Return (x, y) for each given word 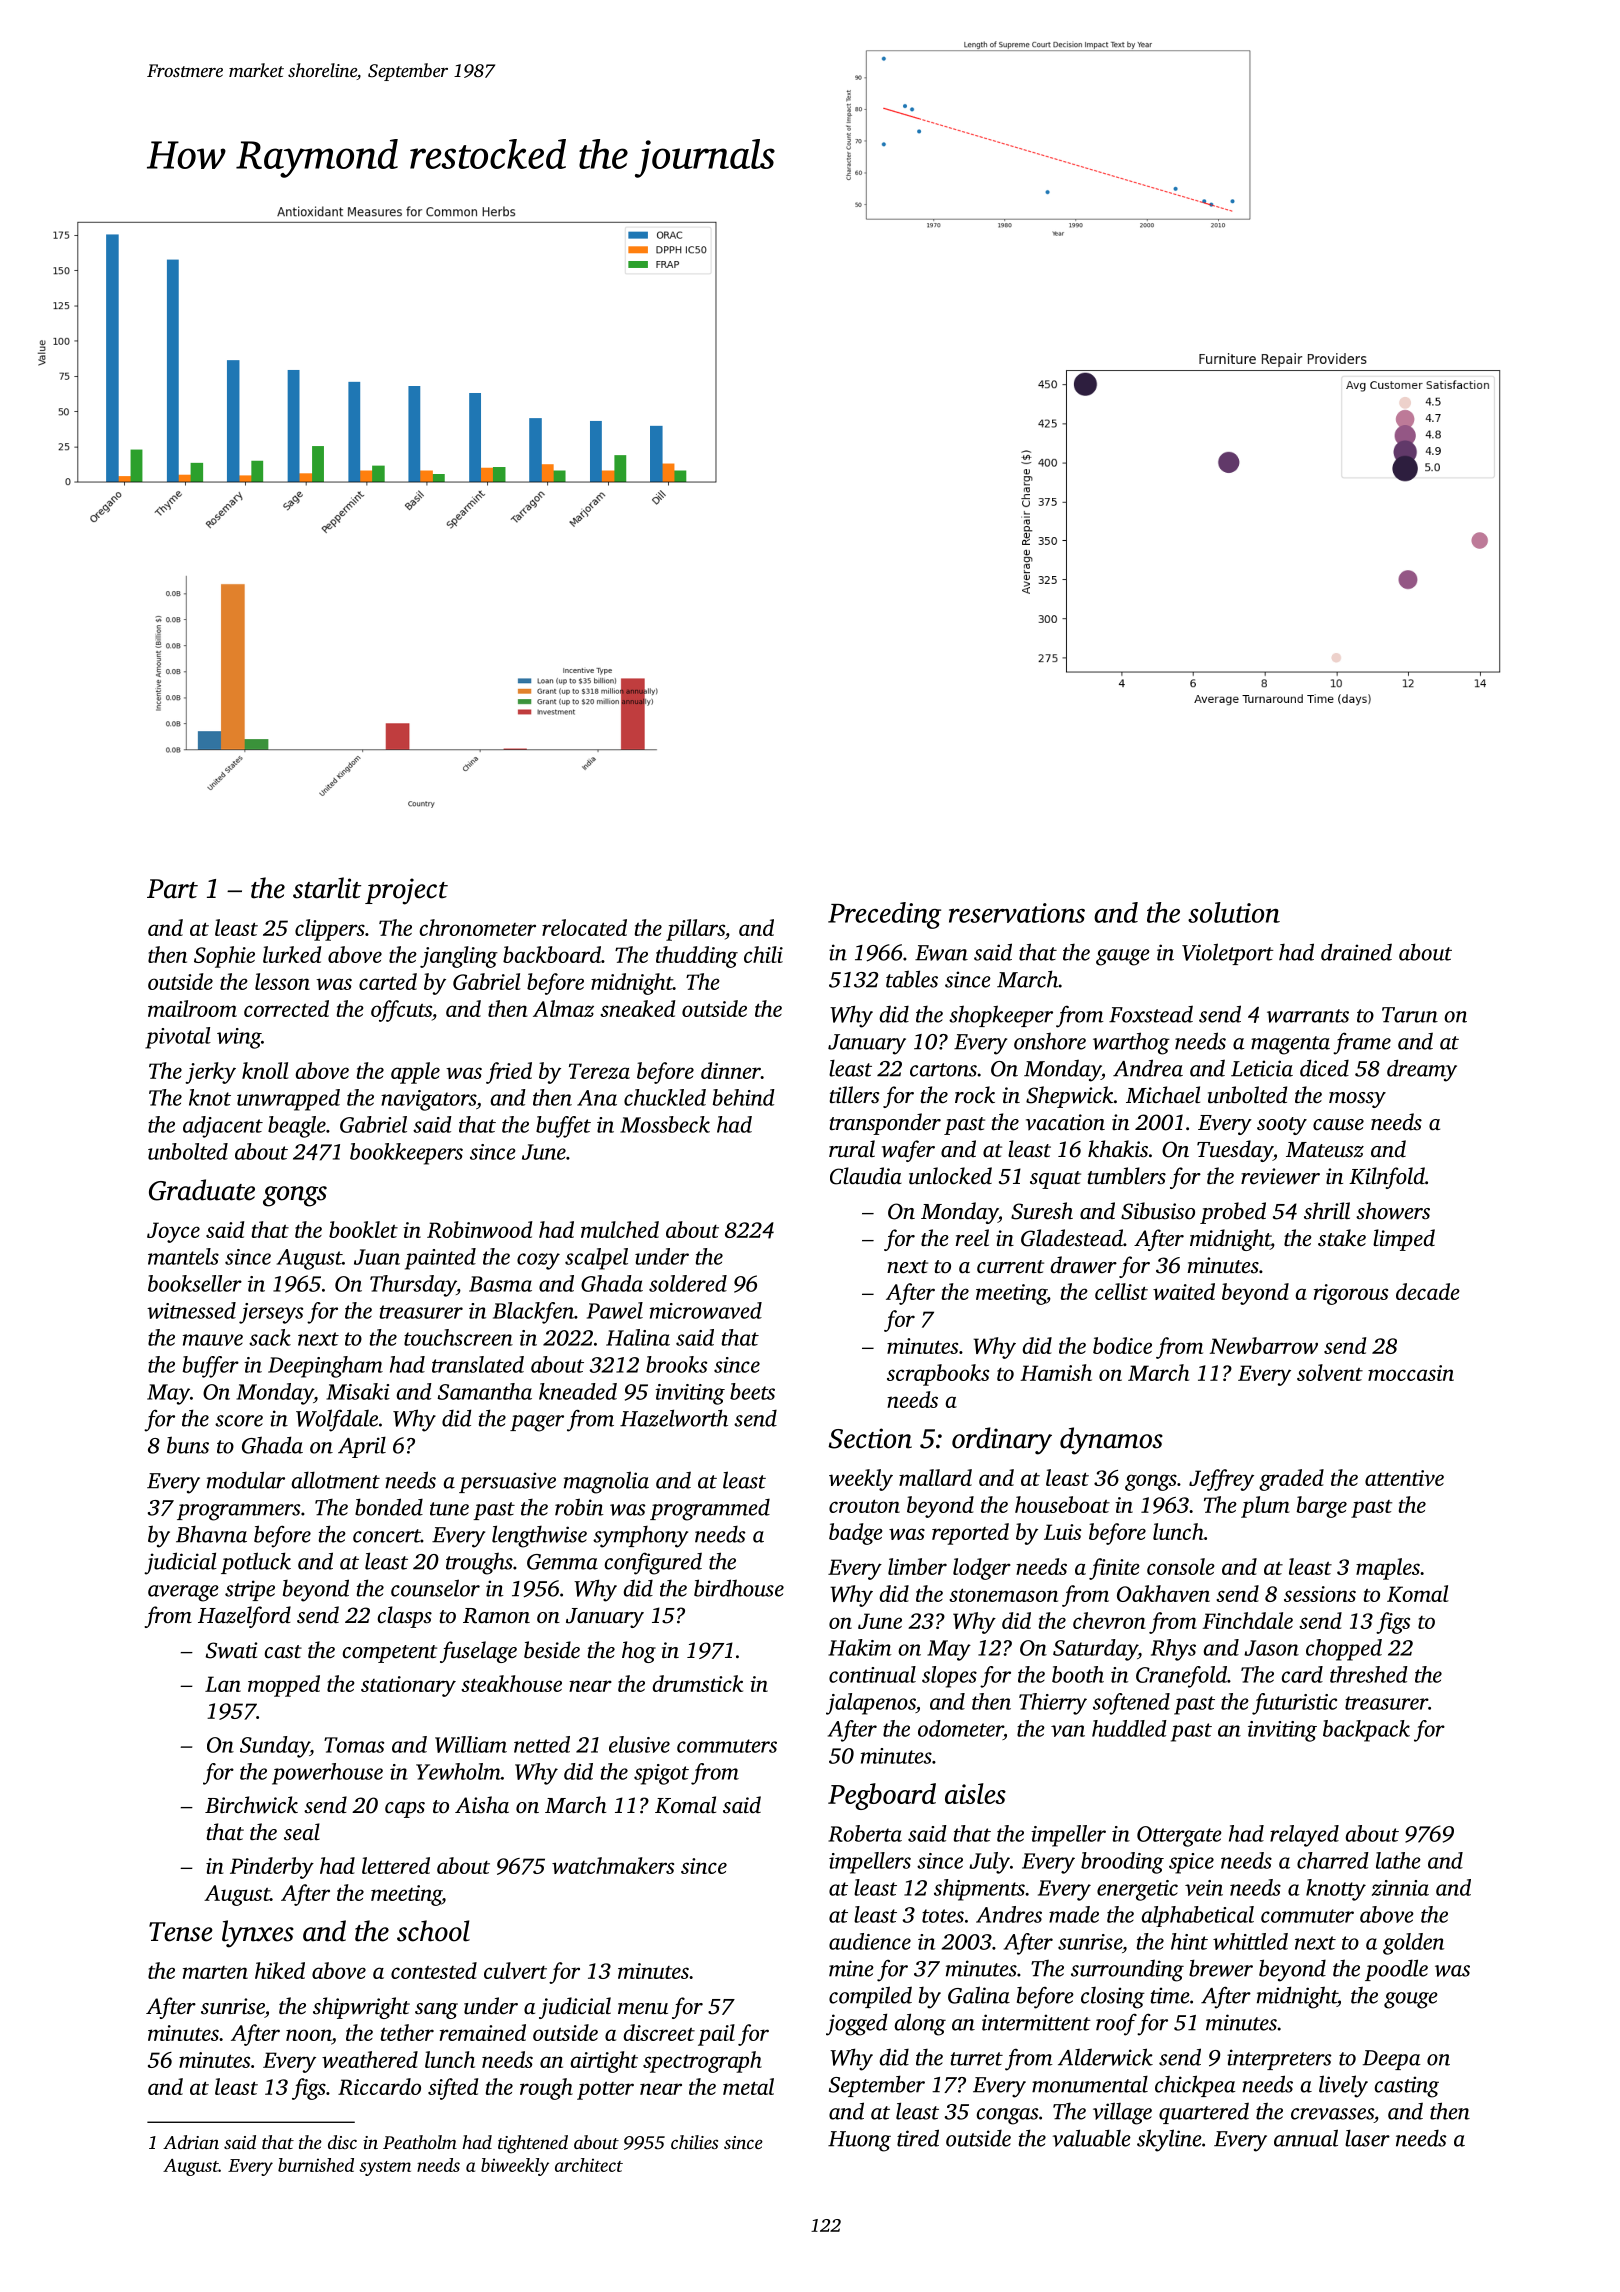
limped (1404, 1240)
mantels (183, 1256)
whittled (1250, 1941)
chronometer (477, 927)
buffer (211, 1367)
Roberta (865, 1833)
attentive (1404, 1478)
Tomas (354, 1745)
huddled (1129, 1728)
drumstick (698, 1683)
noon (309, 2036)
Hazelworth (674, 1418)
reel (972, 1237)
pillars (695, 930)
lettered (396, 1865)
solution (1234, 912)
